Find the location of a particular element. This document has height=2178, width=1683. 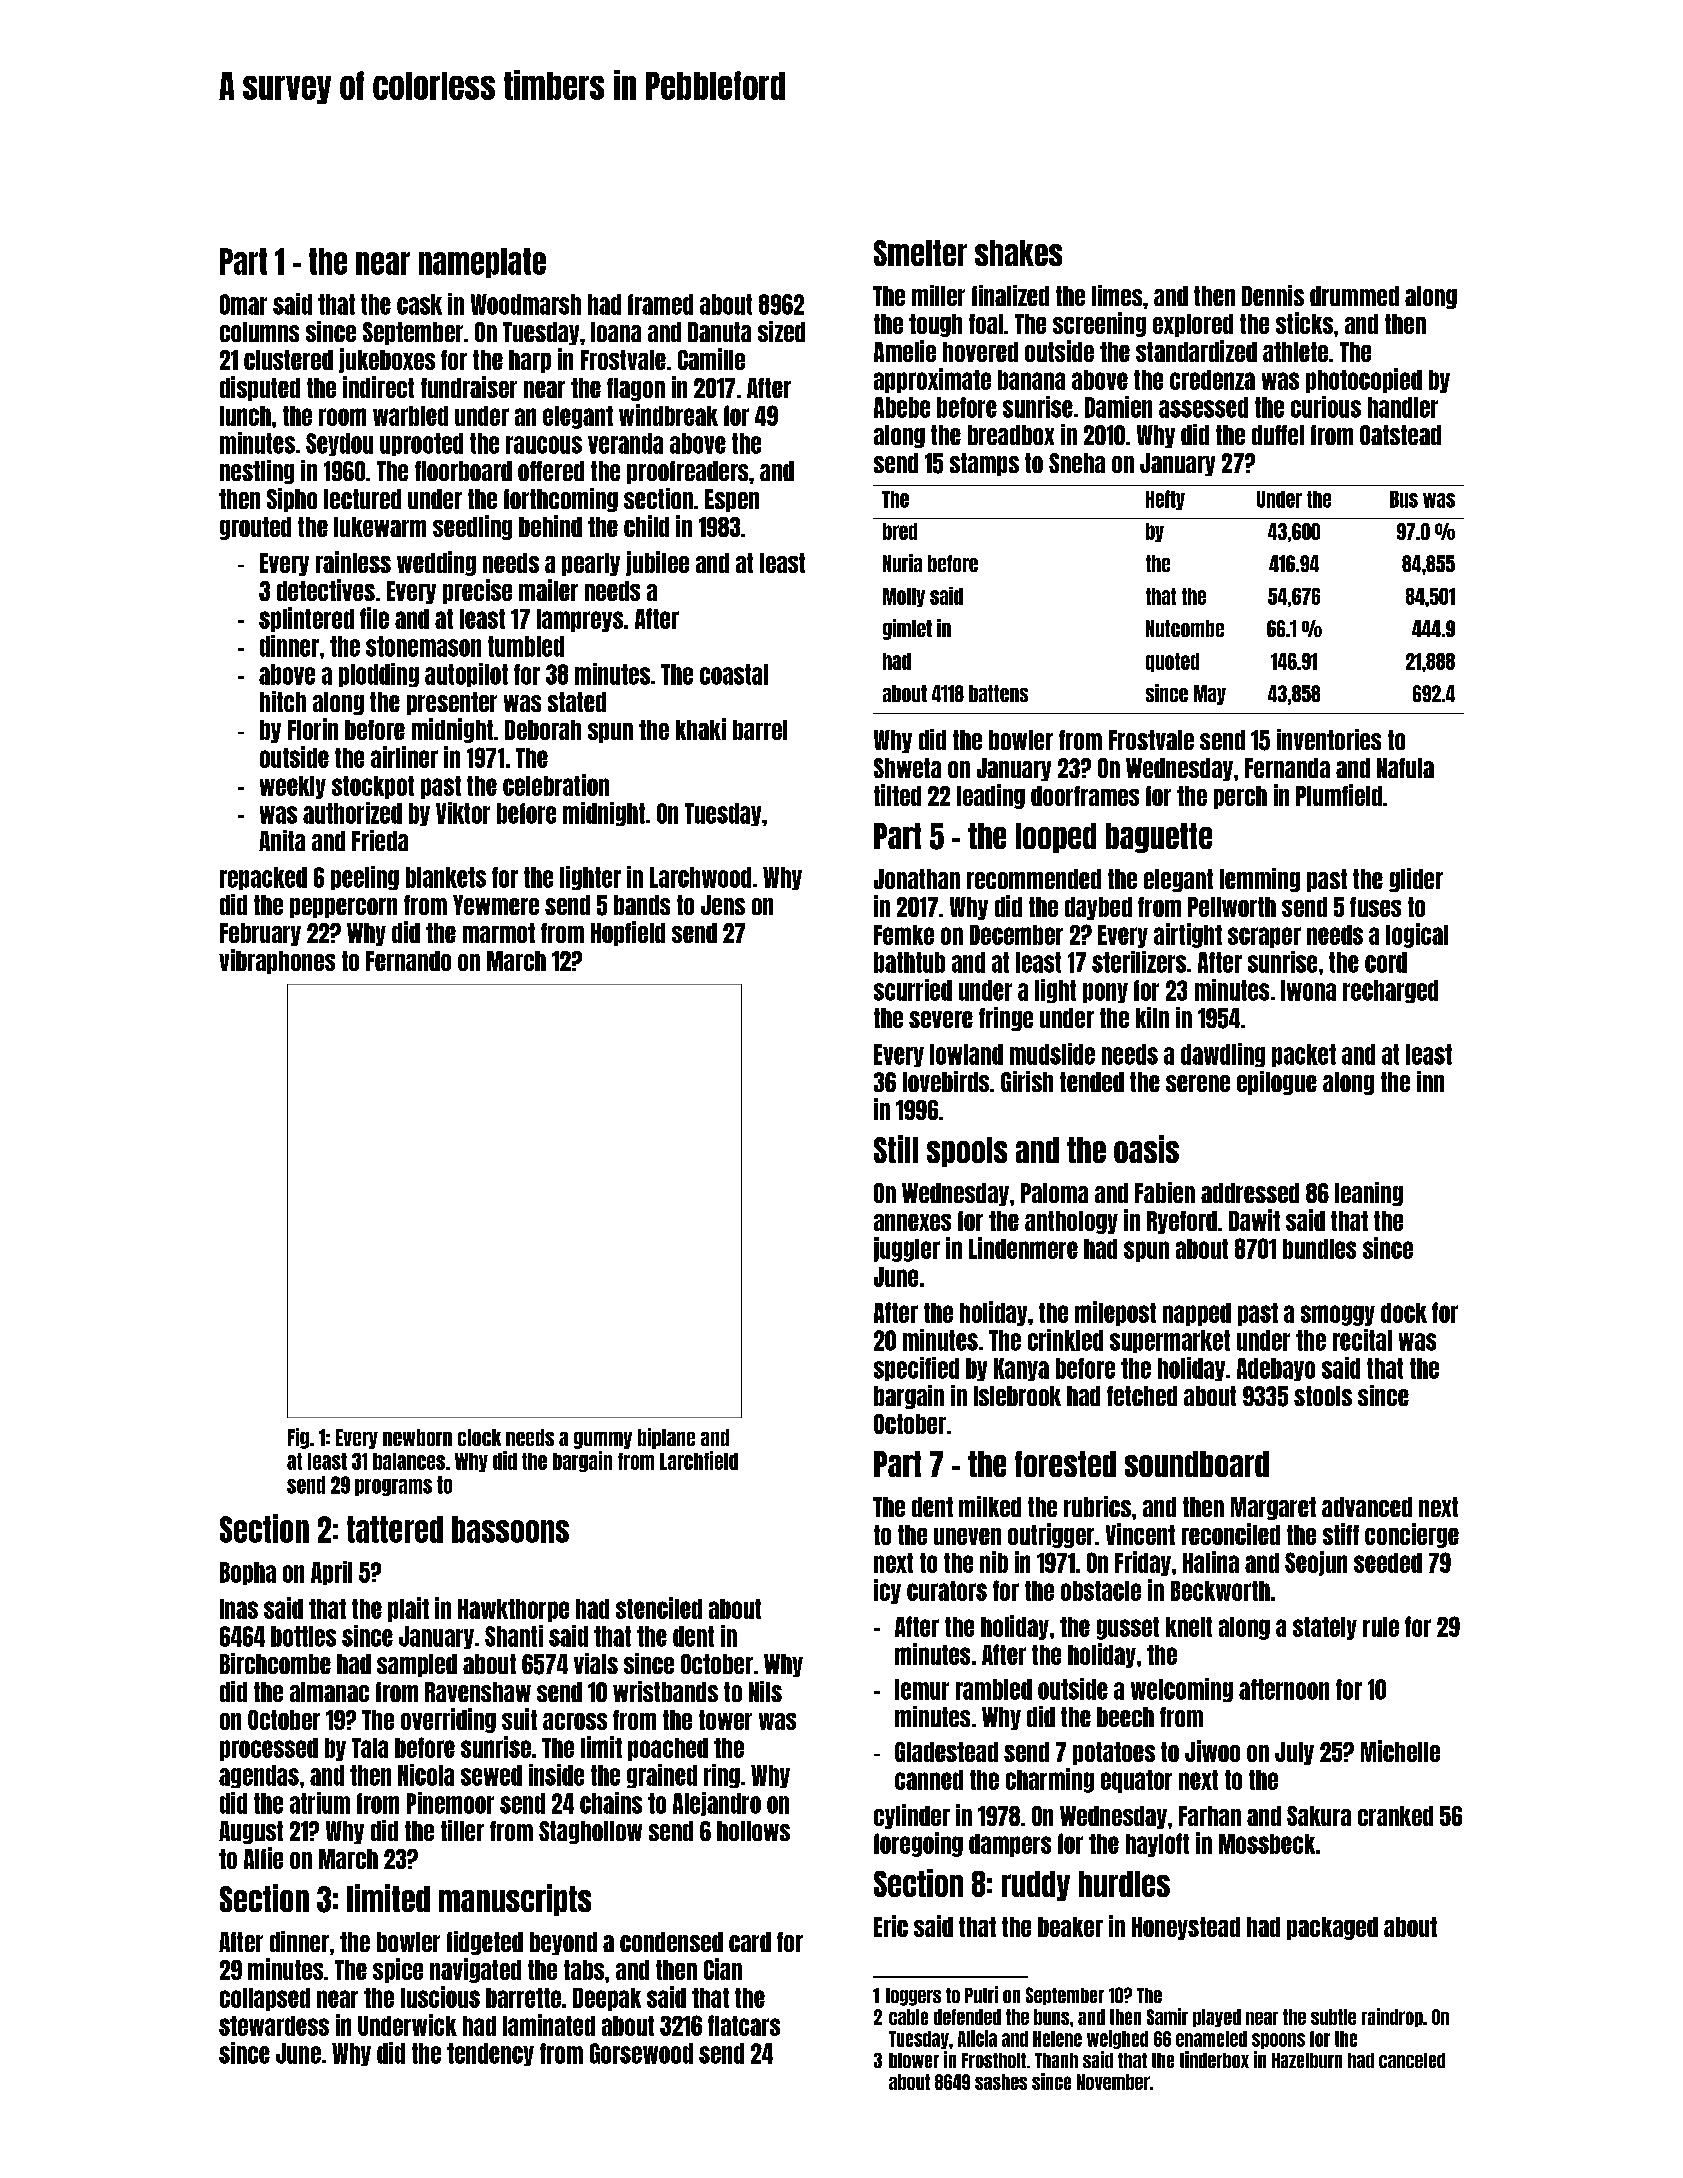

recital is located at coordinates (1362, 1340).
